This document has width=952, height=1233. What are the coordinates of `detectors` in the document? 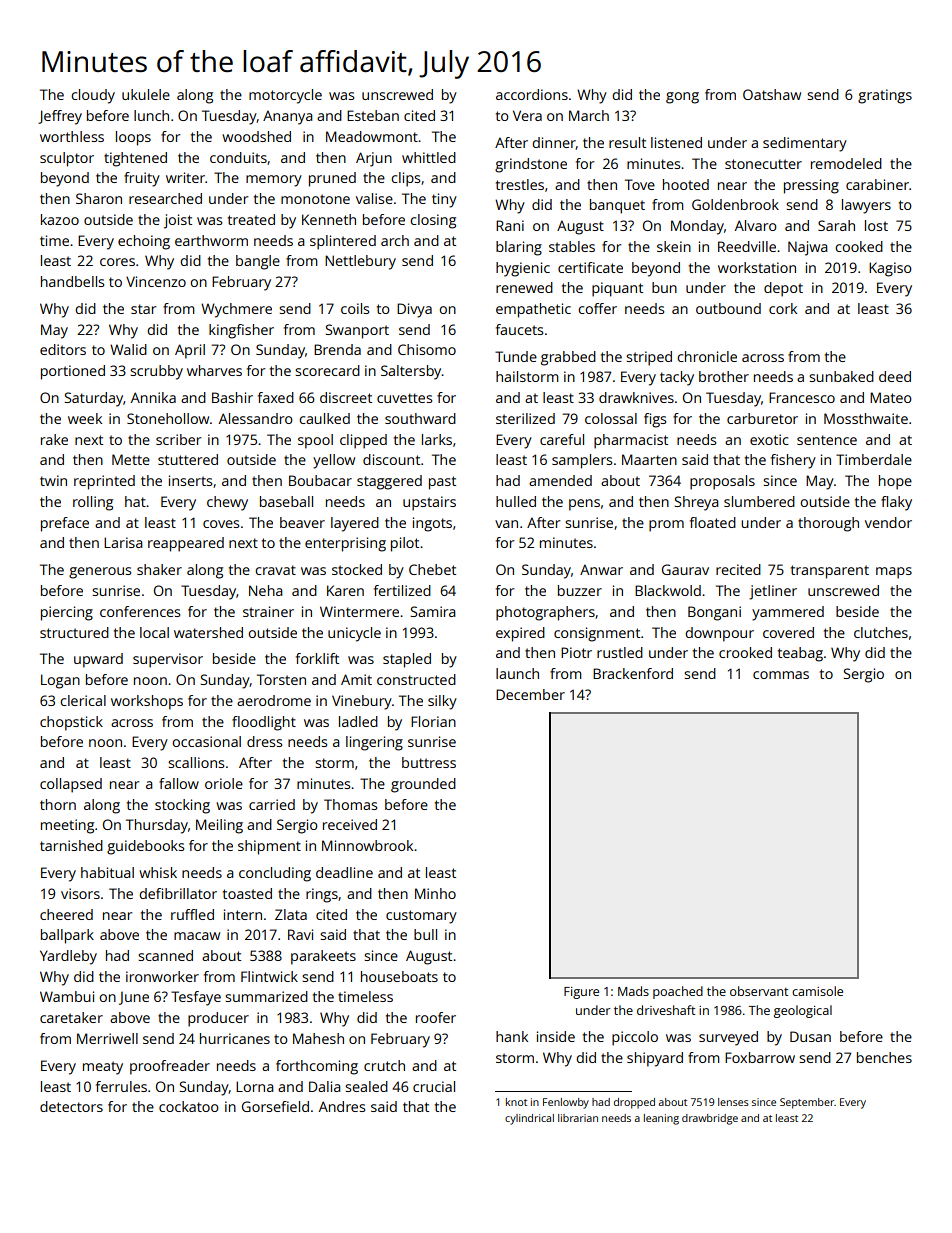 It's located at (71, 1106).
